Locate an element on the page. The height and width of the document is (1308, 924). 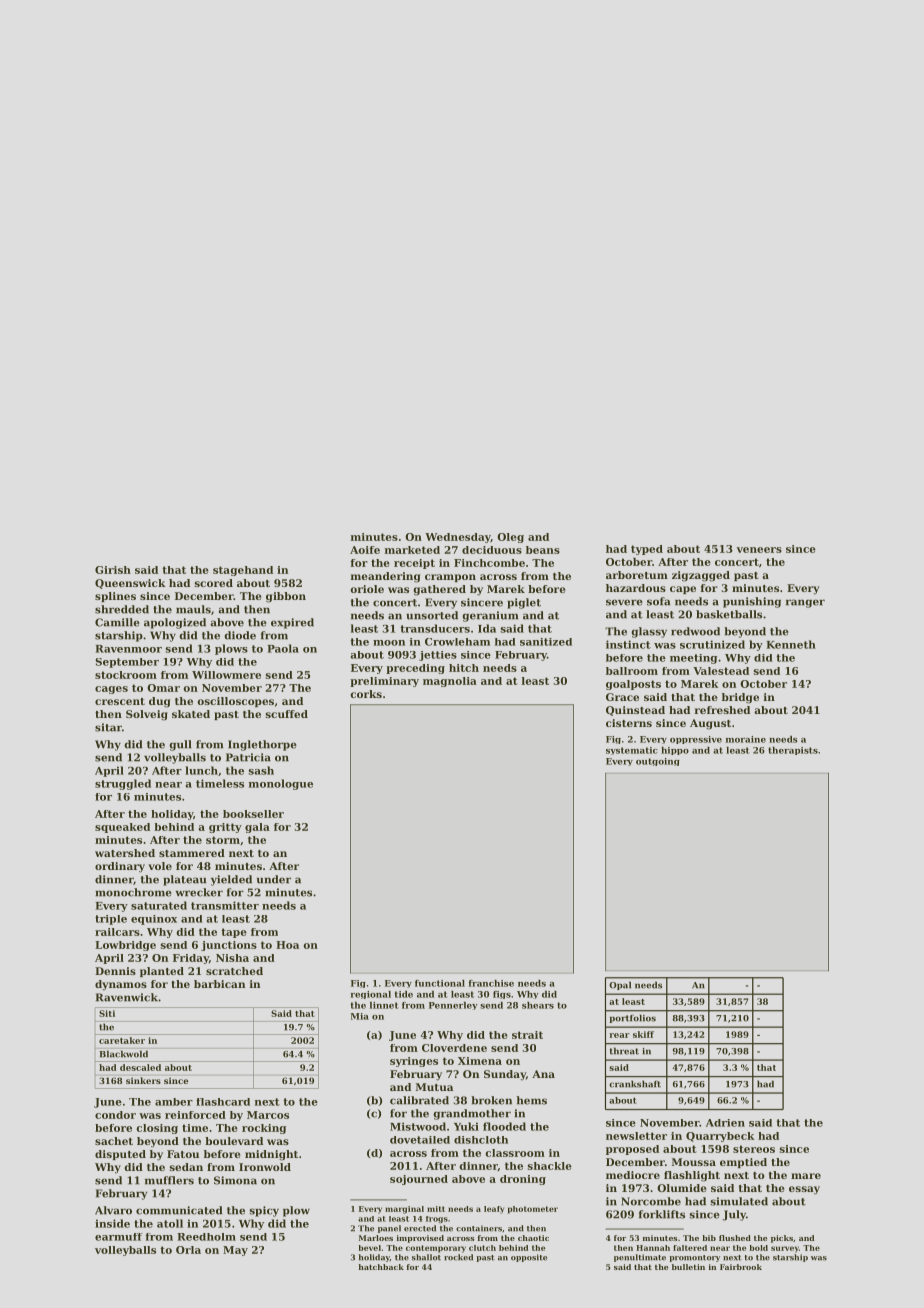
corks is located at coordinates (366, 694).
